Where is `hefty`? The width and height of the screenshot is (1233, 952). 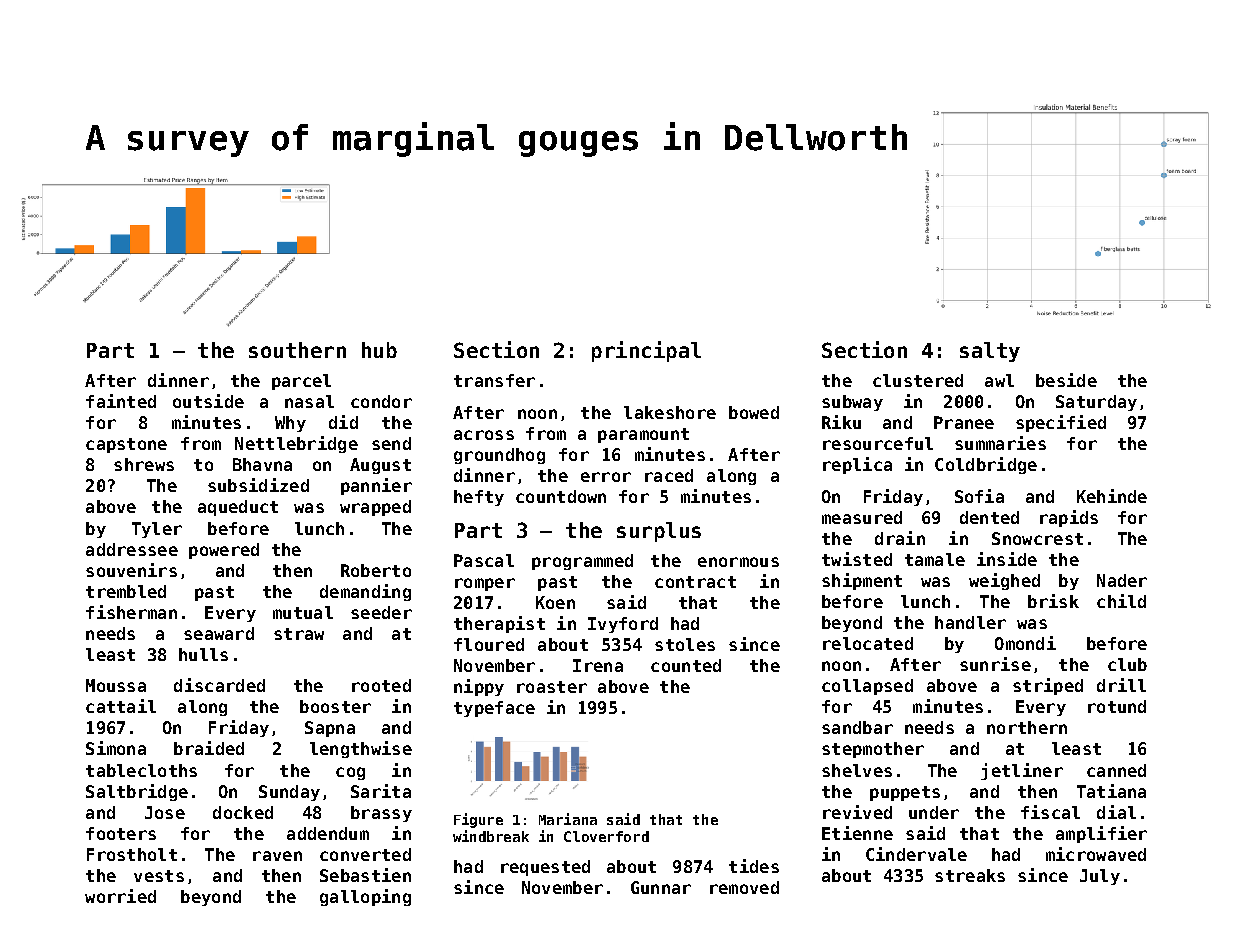
hefty is located at coordinates (479, 498).
